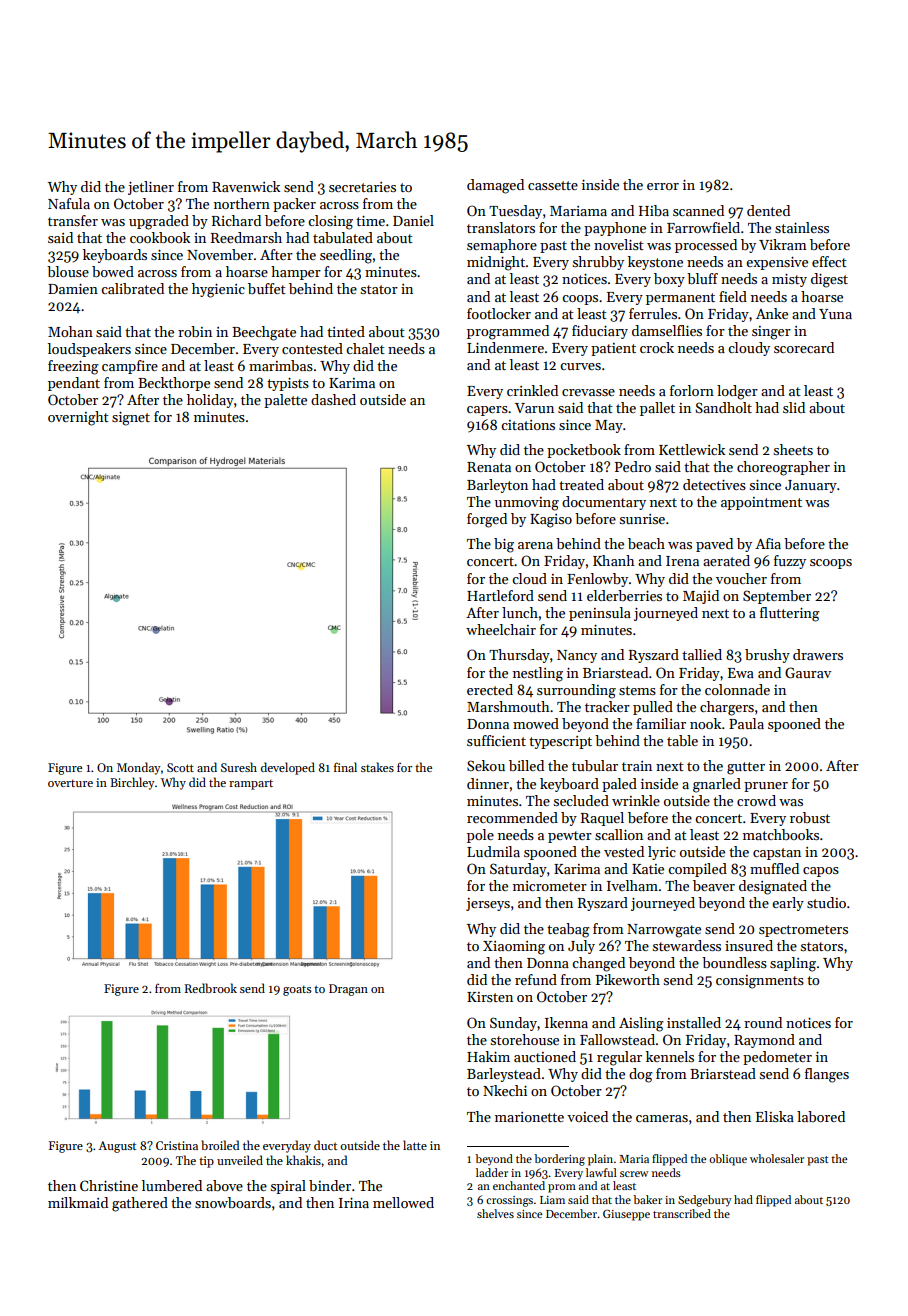 Image resolution: width=908 pixels, height=1316 pixels. Describe the element at coordinates (246, 186) in the page. I see `Ravenwick` at that location.
